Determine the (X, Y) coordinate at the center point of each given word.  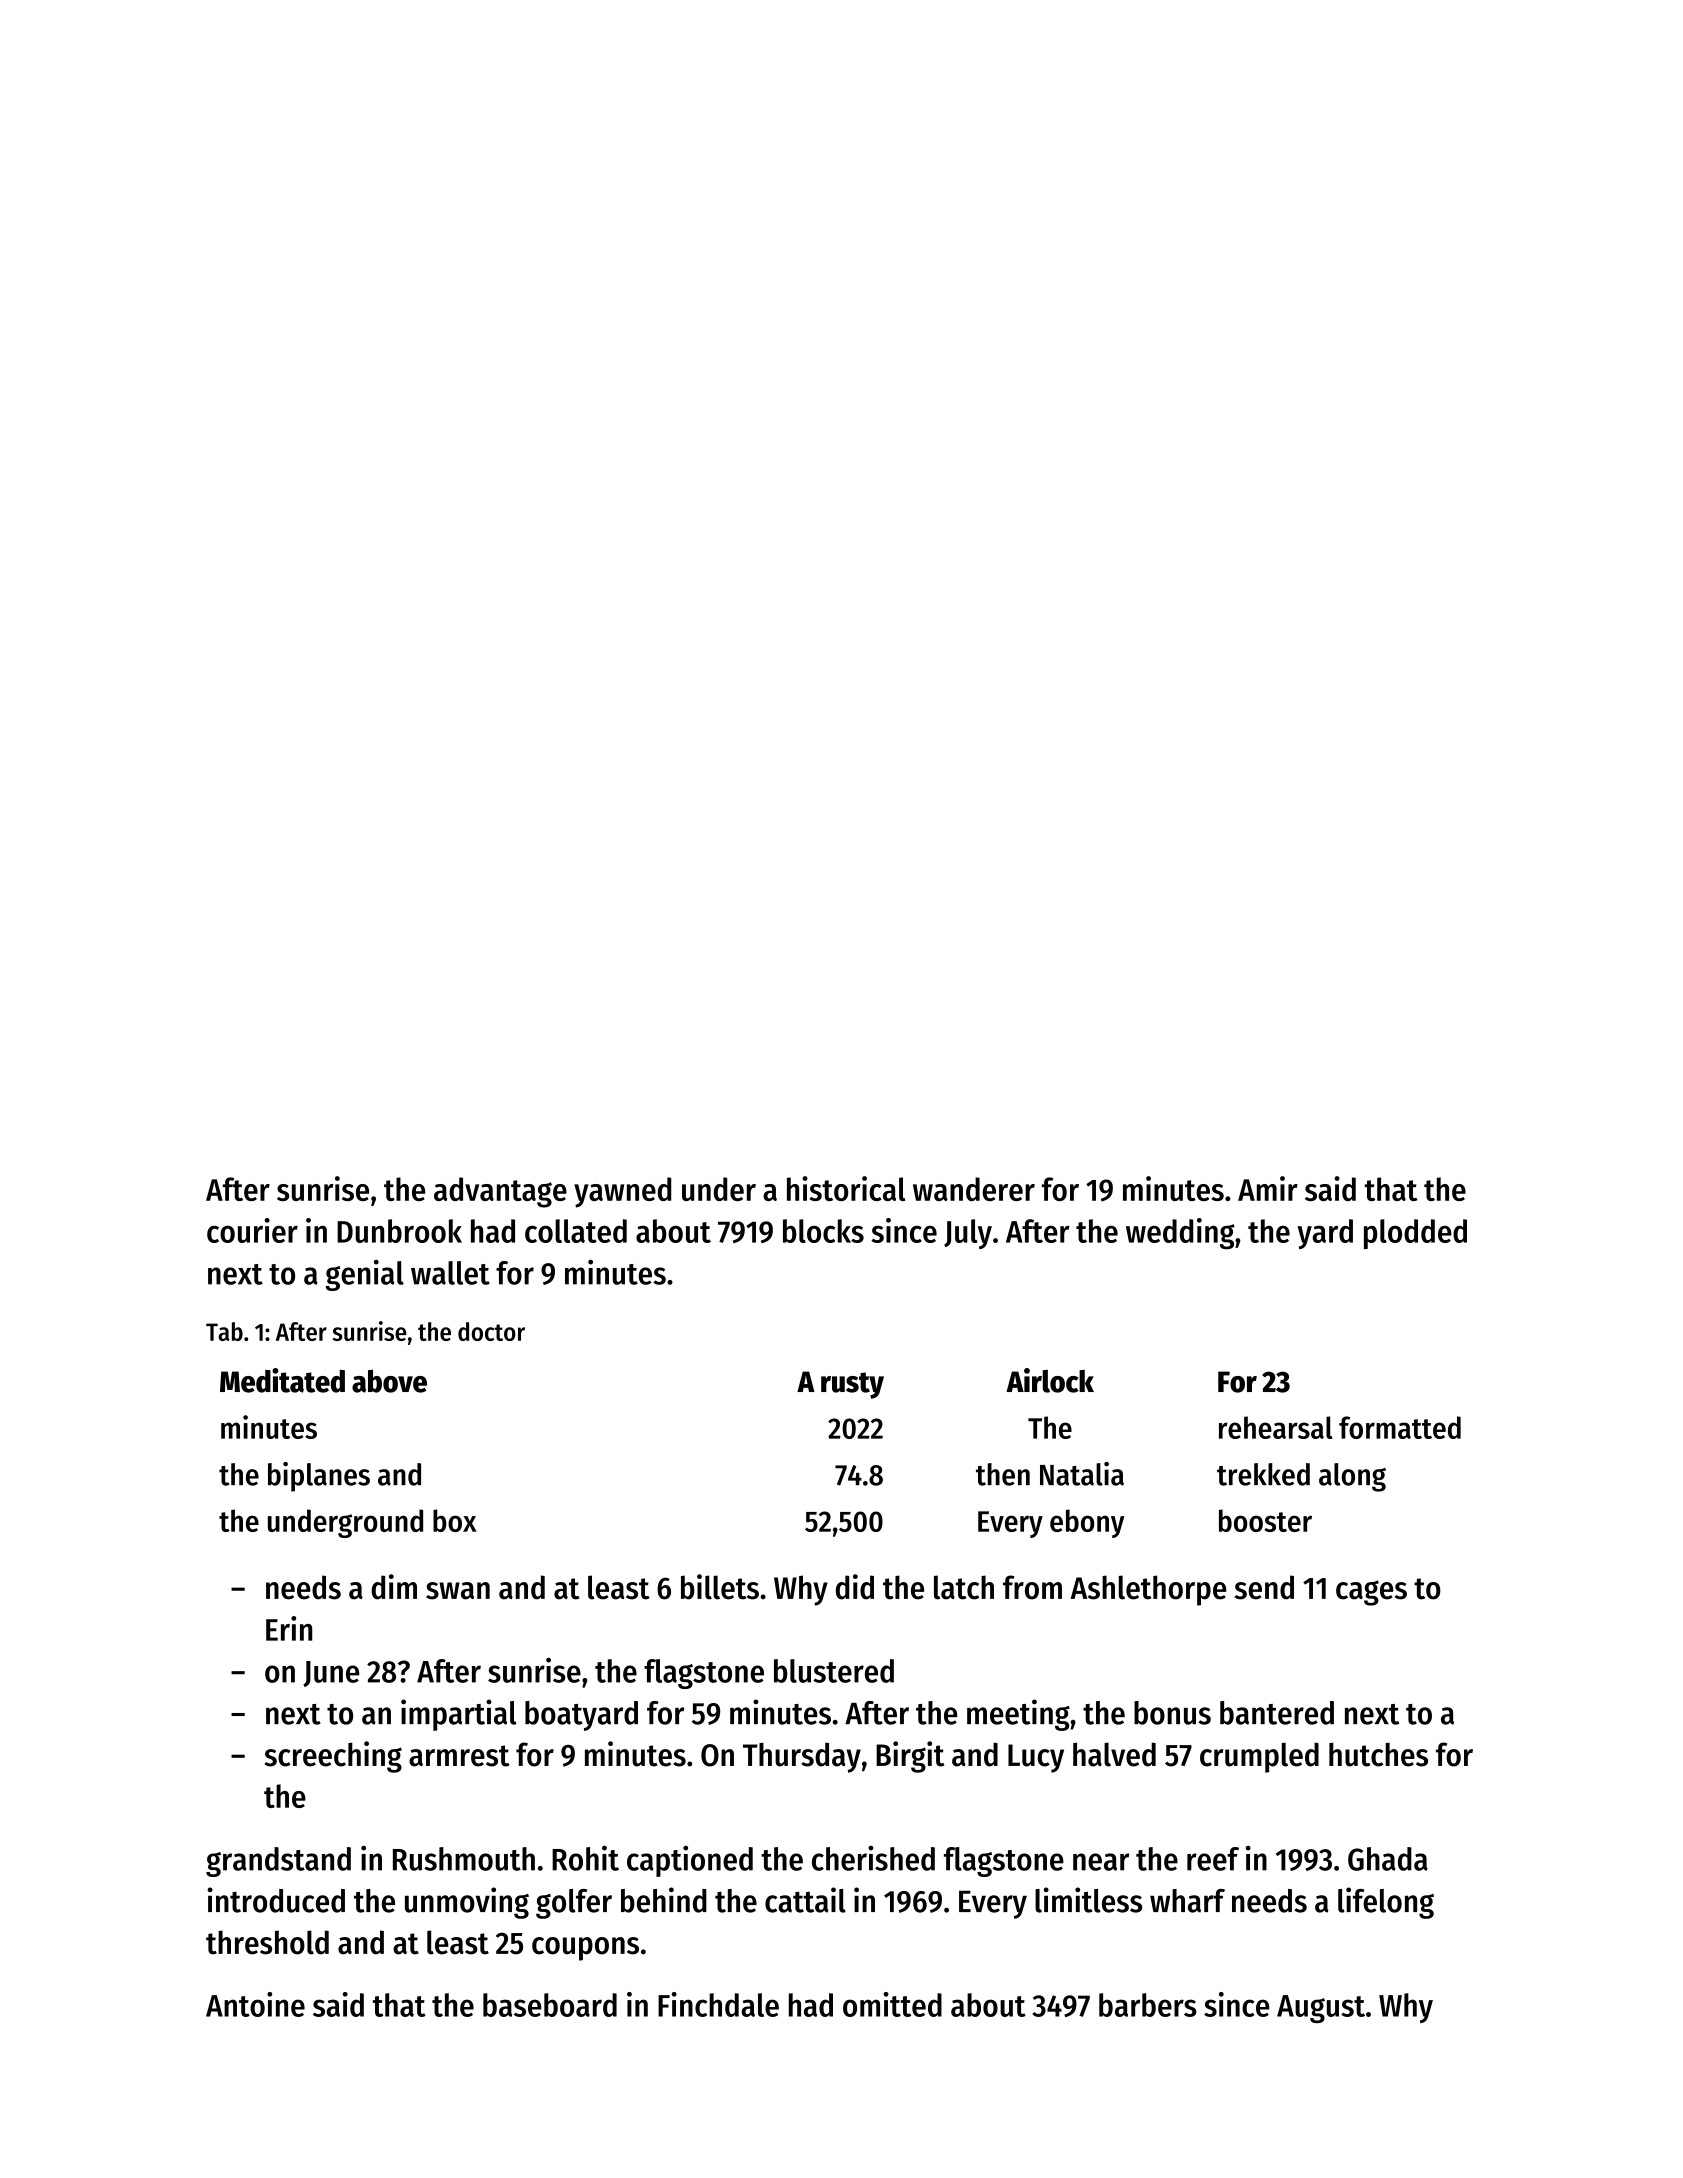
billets (720, 1587)
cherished (873, 1858)
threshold (267, 1942)
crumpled (1259, 1757)
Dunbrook (399, 1231)
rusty (852, 1385)
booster (1265, 1520)
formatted (1400, 1427)
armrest (459, 1756)
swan (458, 1591)
